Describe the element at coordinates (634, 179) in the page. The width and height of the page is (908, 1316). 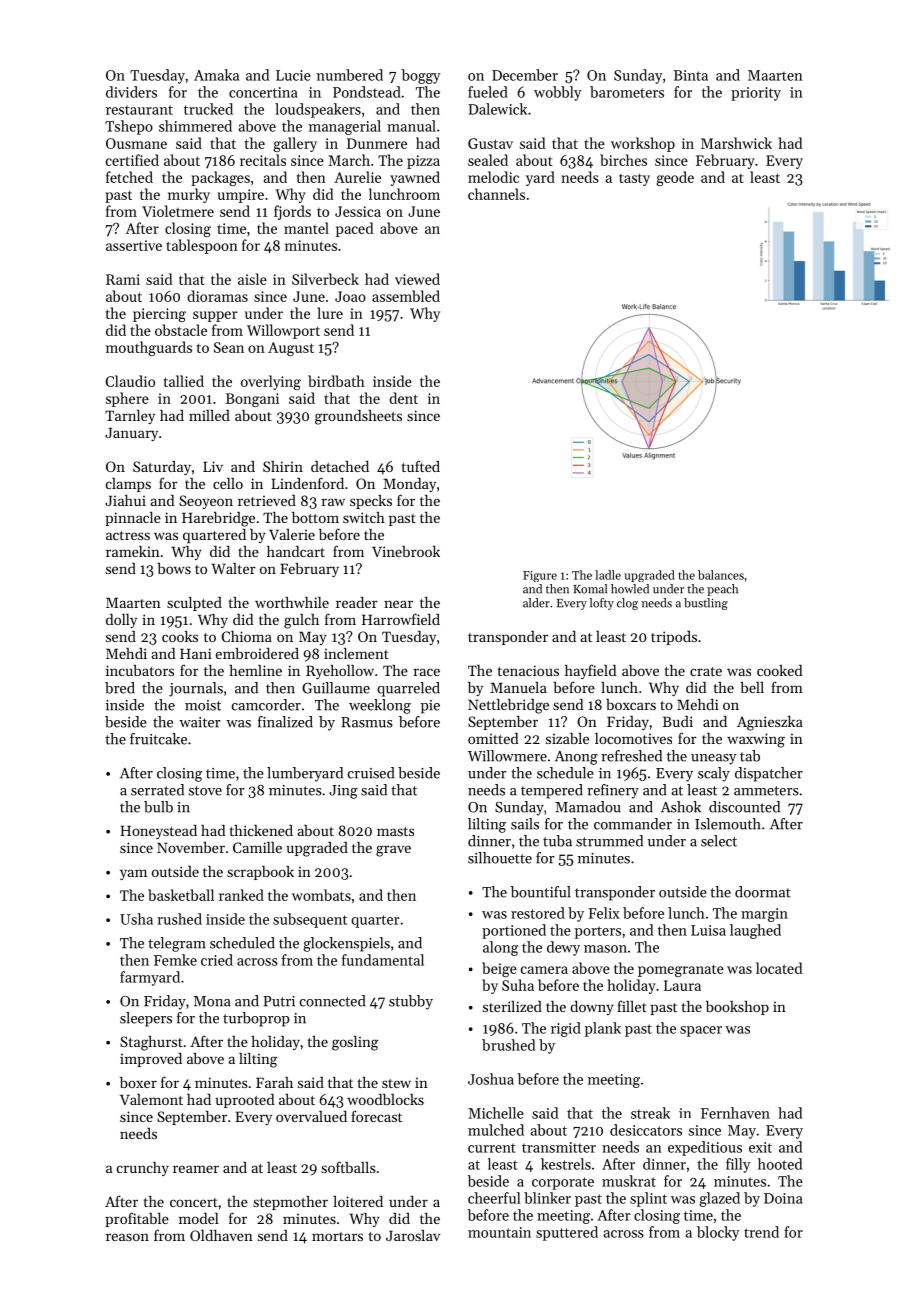
I see `tasty` at that location.
